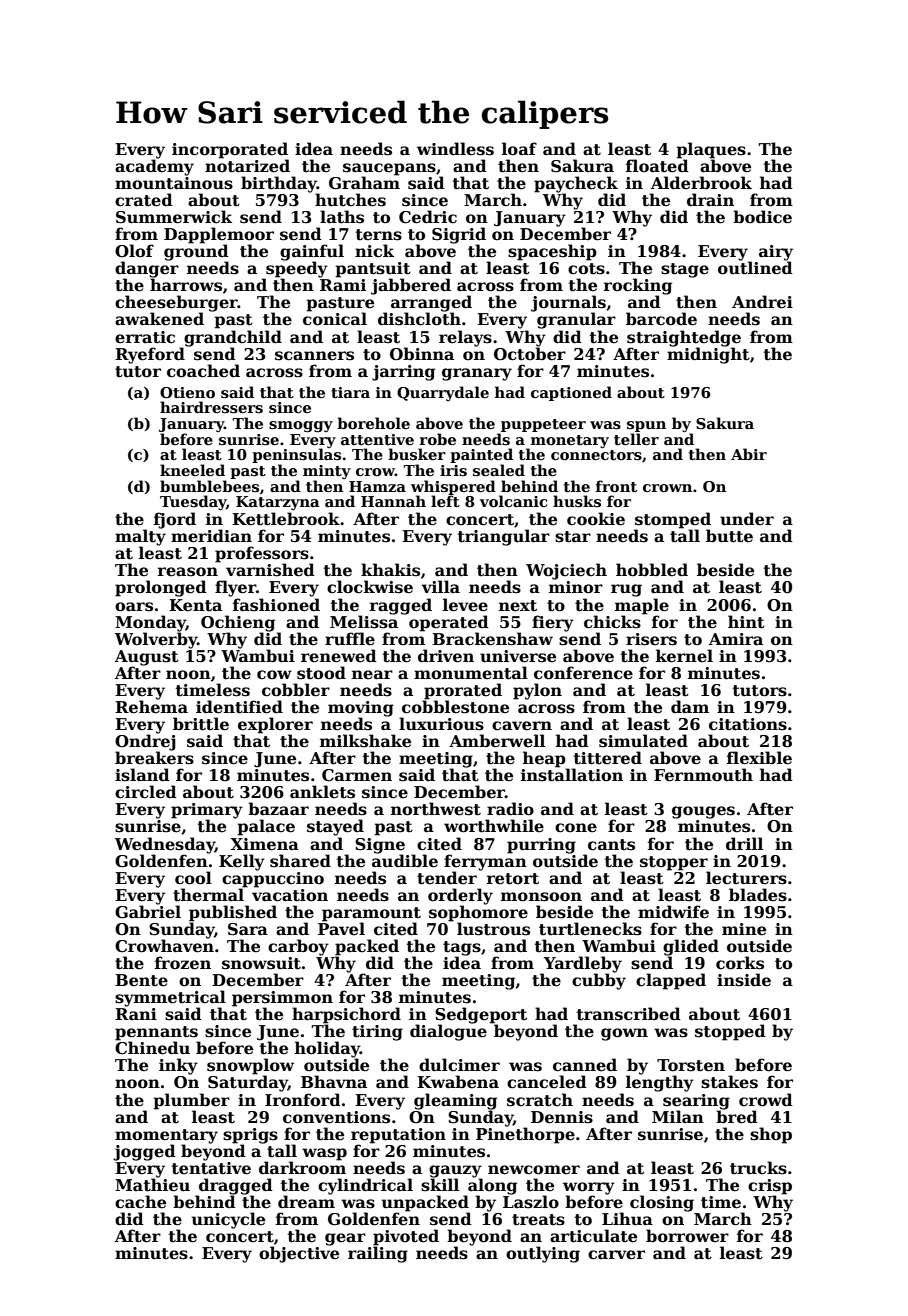 This screenshot has width=908, height=1316. Describe the element at coordinates (447, 878) in the screenshot. I see `tender` at that location.
